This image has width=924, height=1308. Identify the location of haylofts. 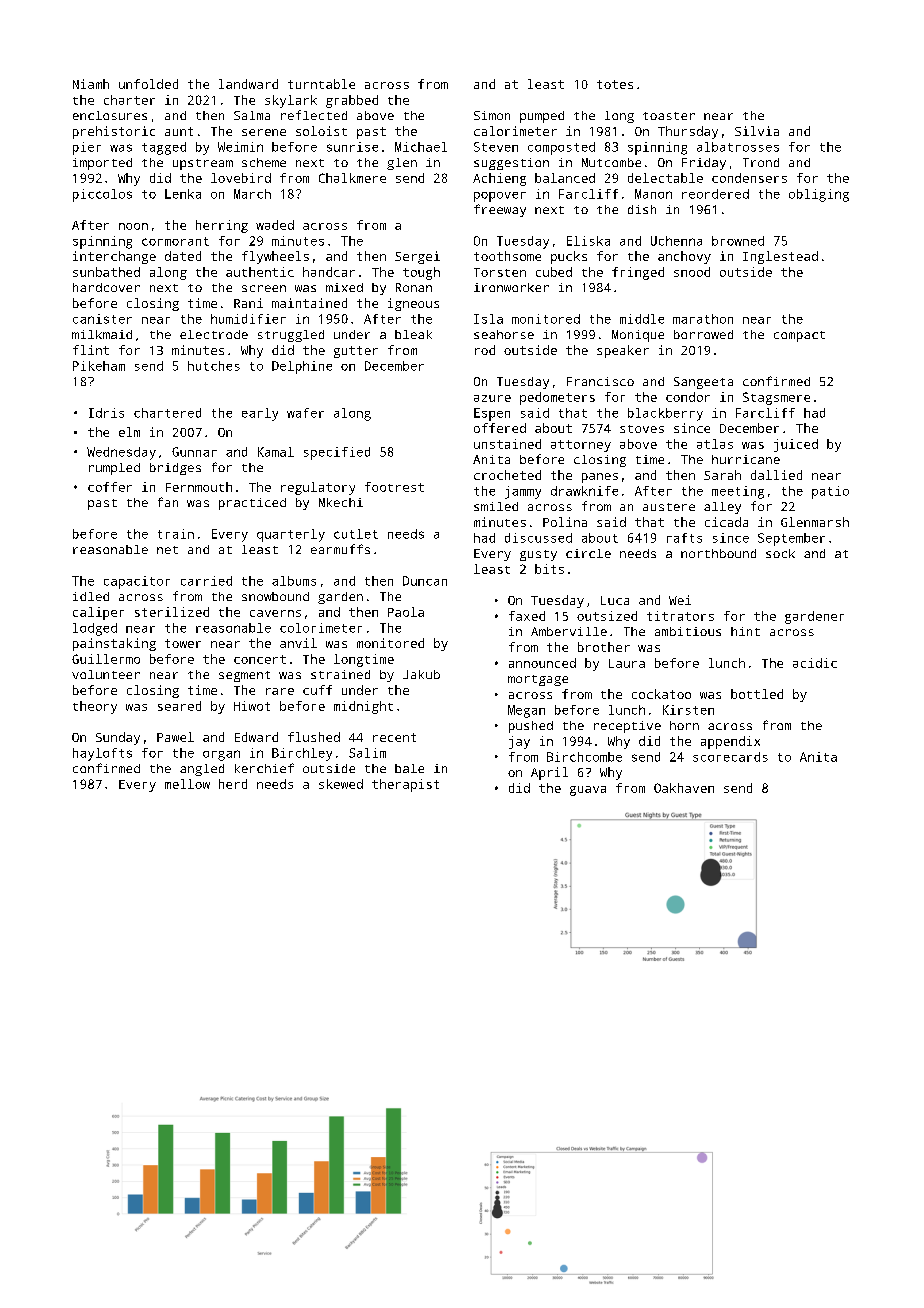
(102, 754).
